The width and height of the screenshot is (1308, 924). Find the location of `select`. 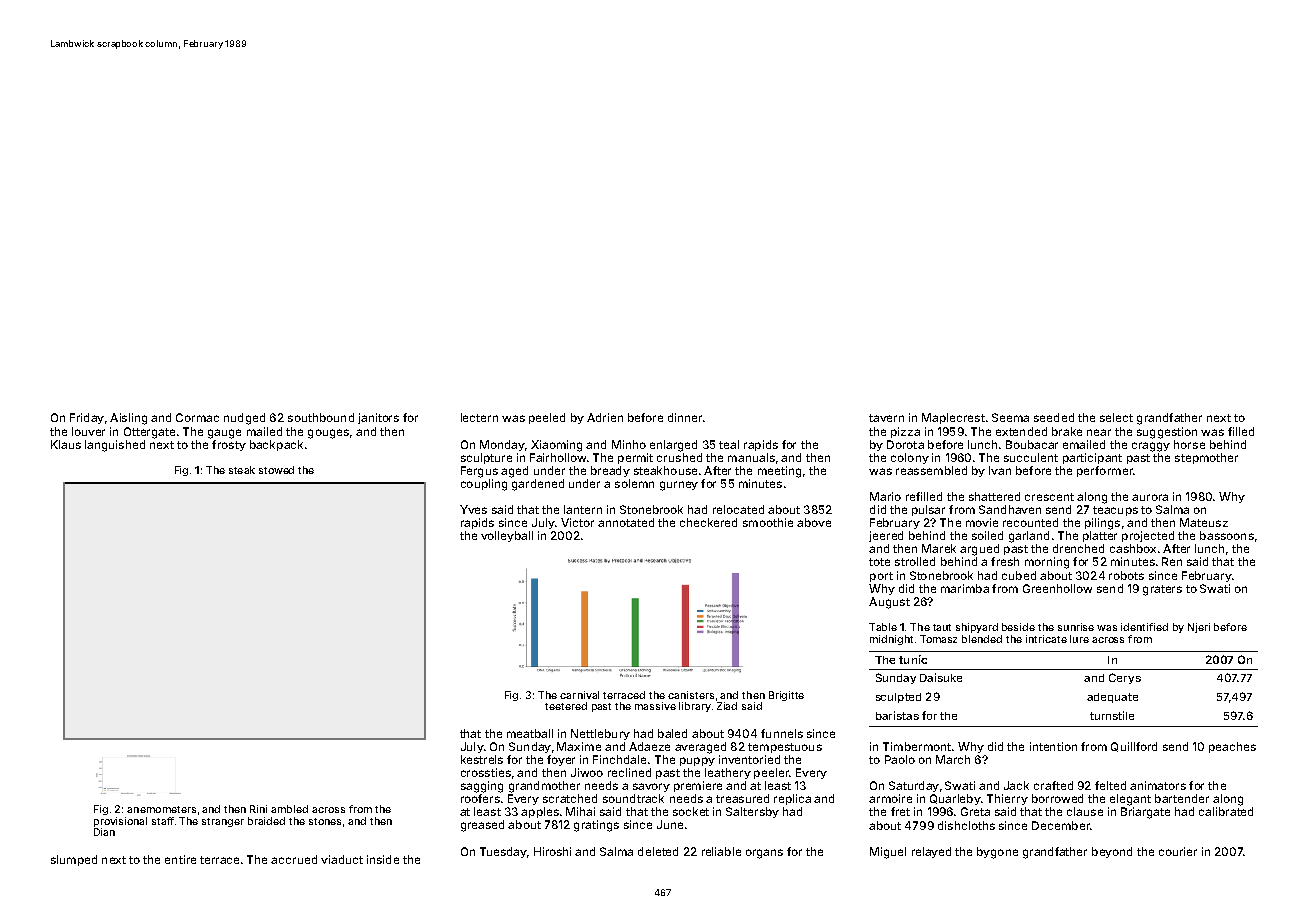

select is located at coordinates (1116, 417).
